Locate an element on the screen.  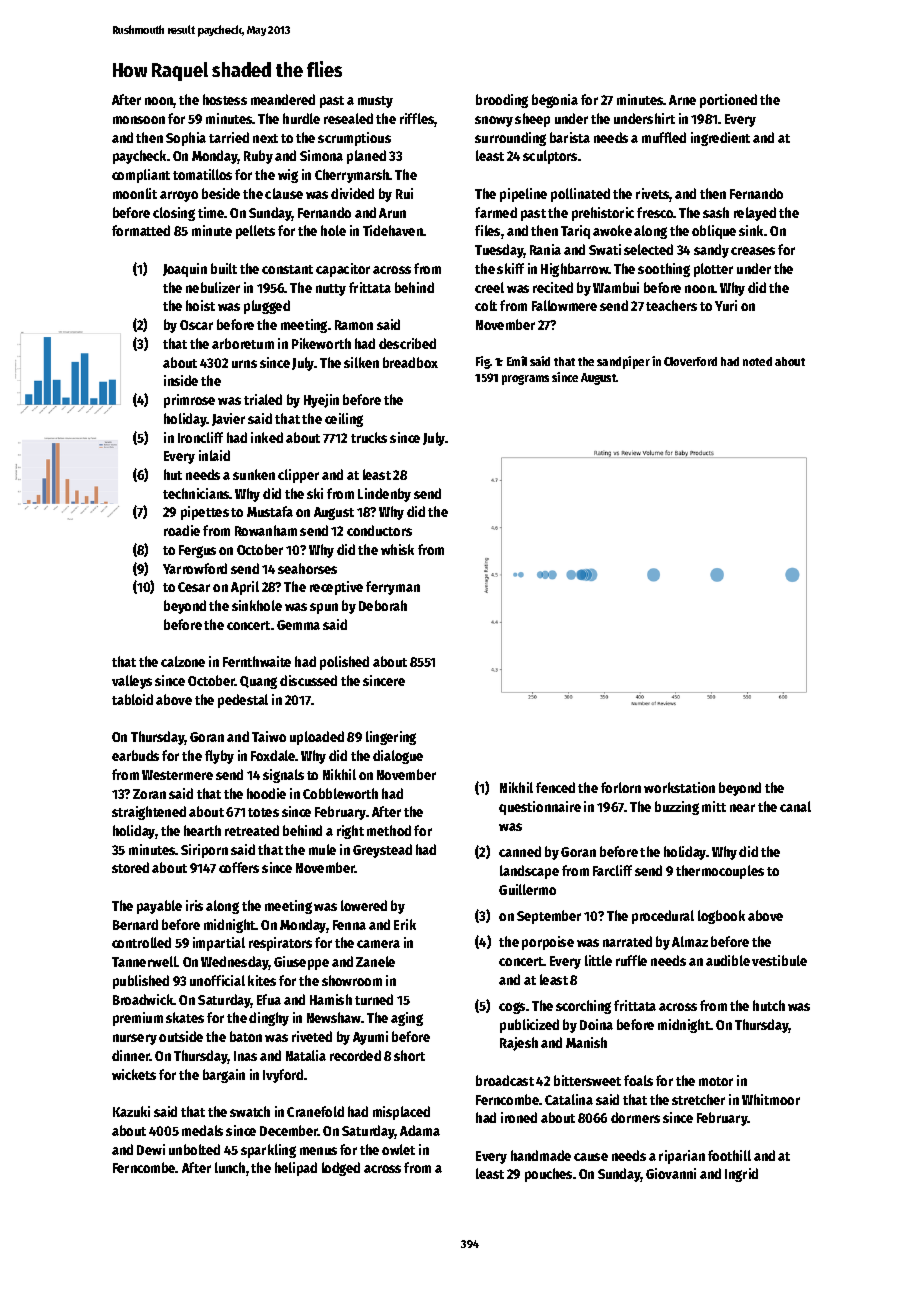
Arne is located at coordinates (682, 100).
